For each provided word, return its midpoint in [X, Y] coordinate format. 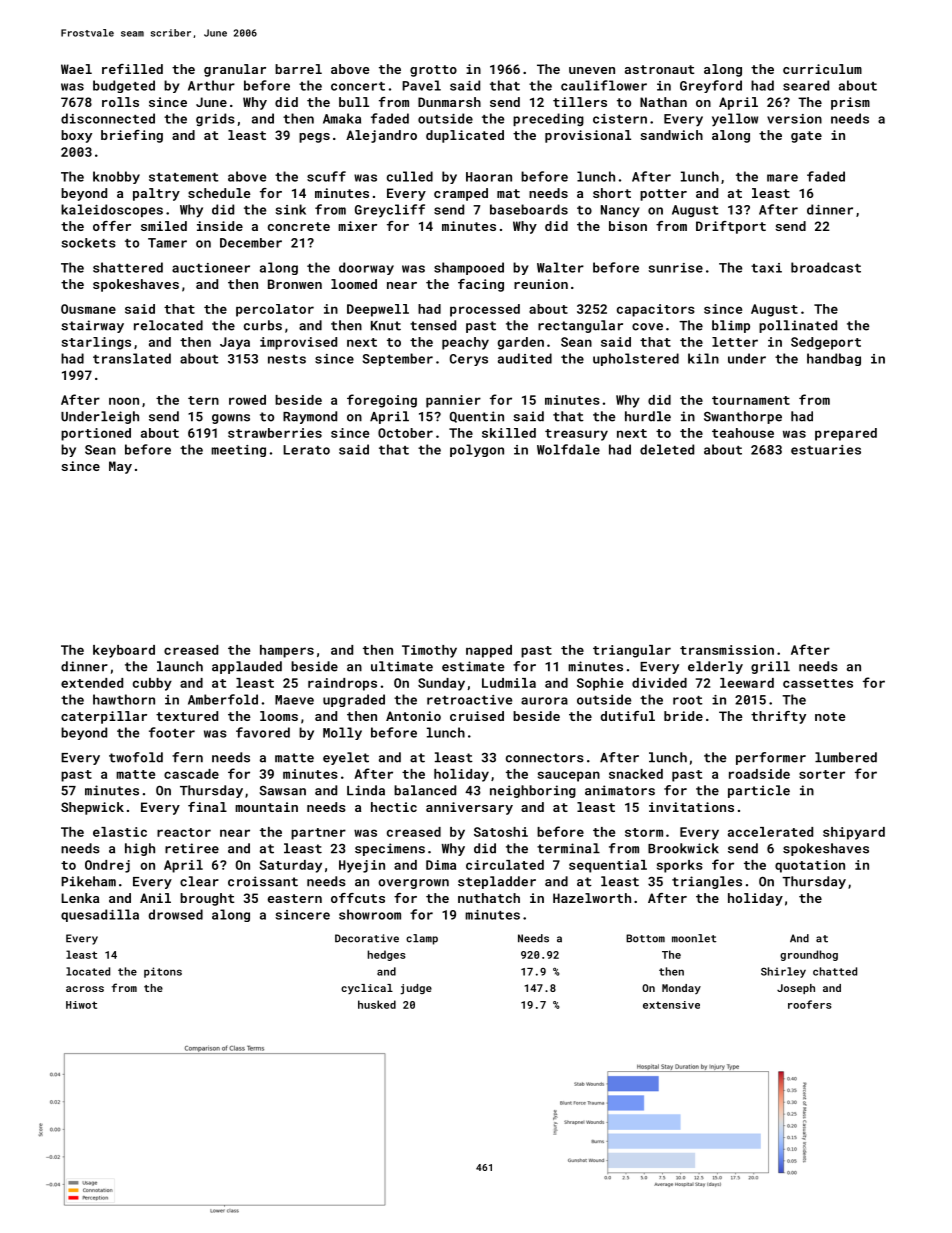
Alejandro [381, 136]
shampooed [469, 268]
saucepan [569, 776]
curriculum [822, 69]
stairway [92, 326]
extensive [671, 1005]
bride [683, 716]
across [85, 989]
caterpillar [104, 717]
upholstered [636, 359]
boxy [76, 136]
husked [377, 1004]
